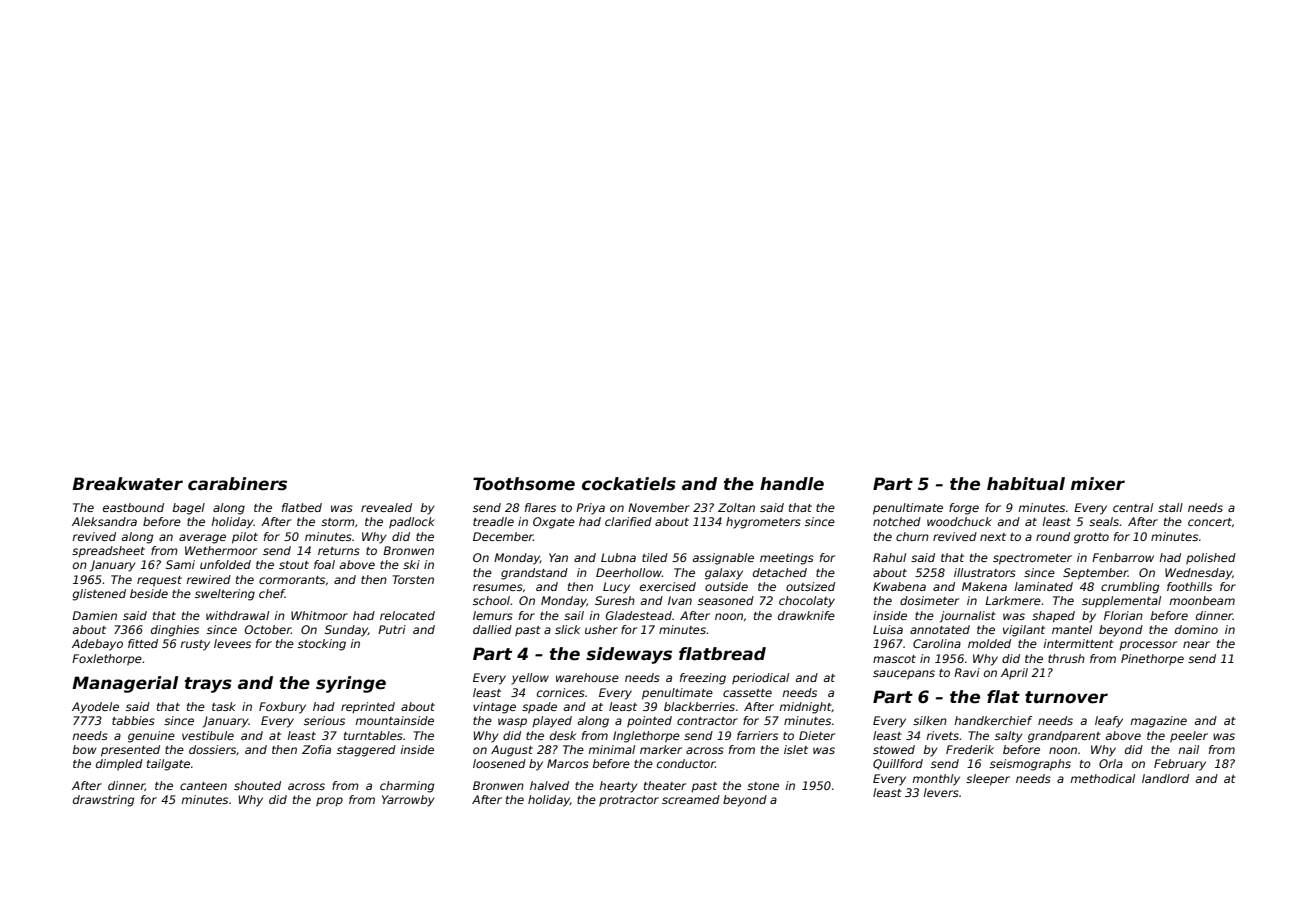 This screenshot has width=1308, height=924. Describe the element at coordinates (889, 557) in the screenshot. I see `Rahul` at that location.
